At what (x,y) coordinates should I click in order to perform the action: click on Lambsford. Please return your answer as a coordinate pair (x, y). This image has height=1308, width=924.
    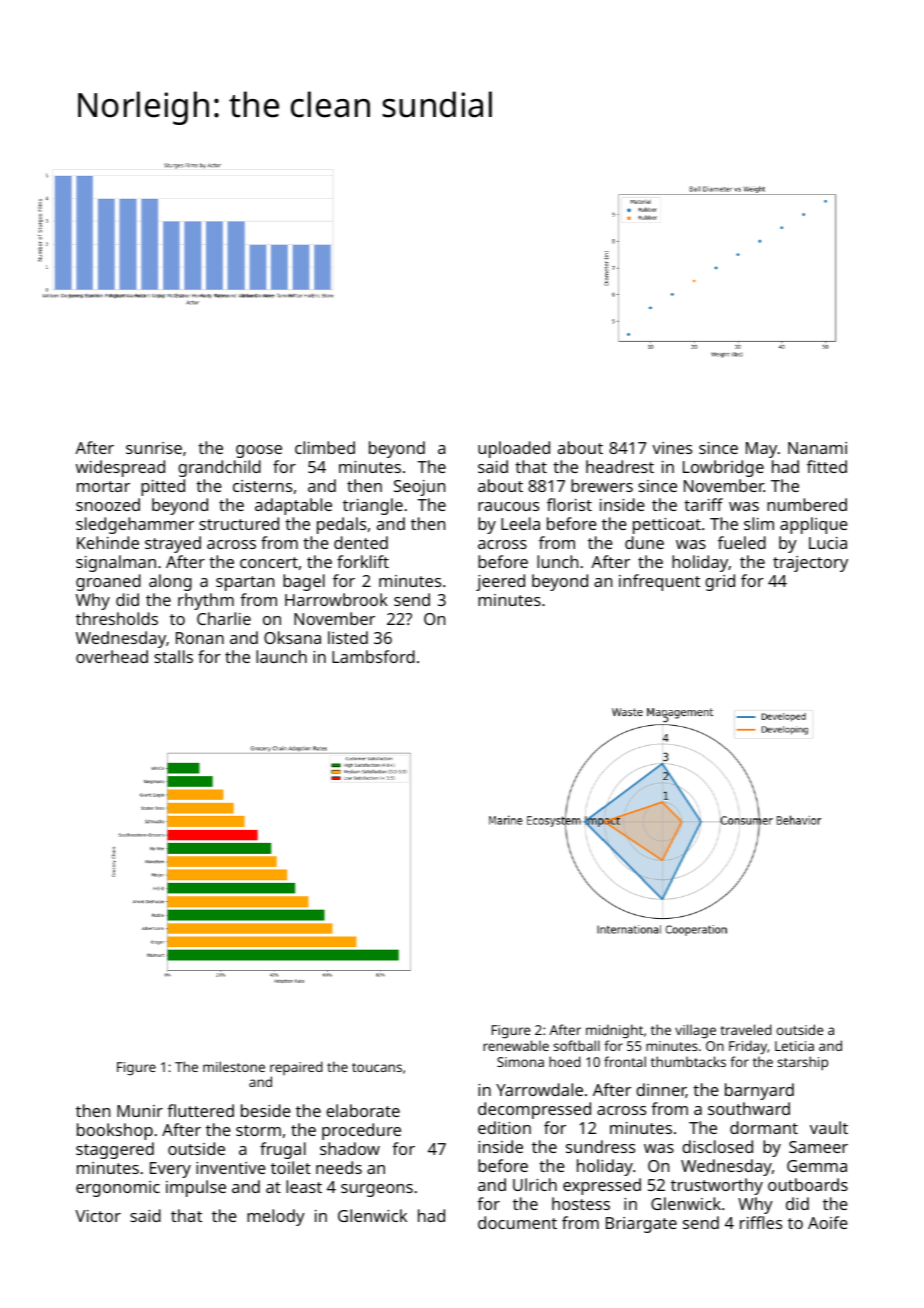
    Looking at the image, I should click on (373, 656).
